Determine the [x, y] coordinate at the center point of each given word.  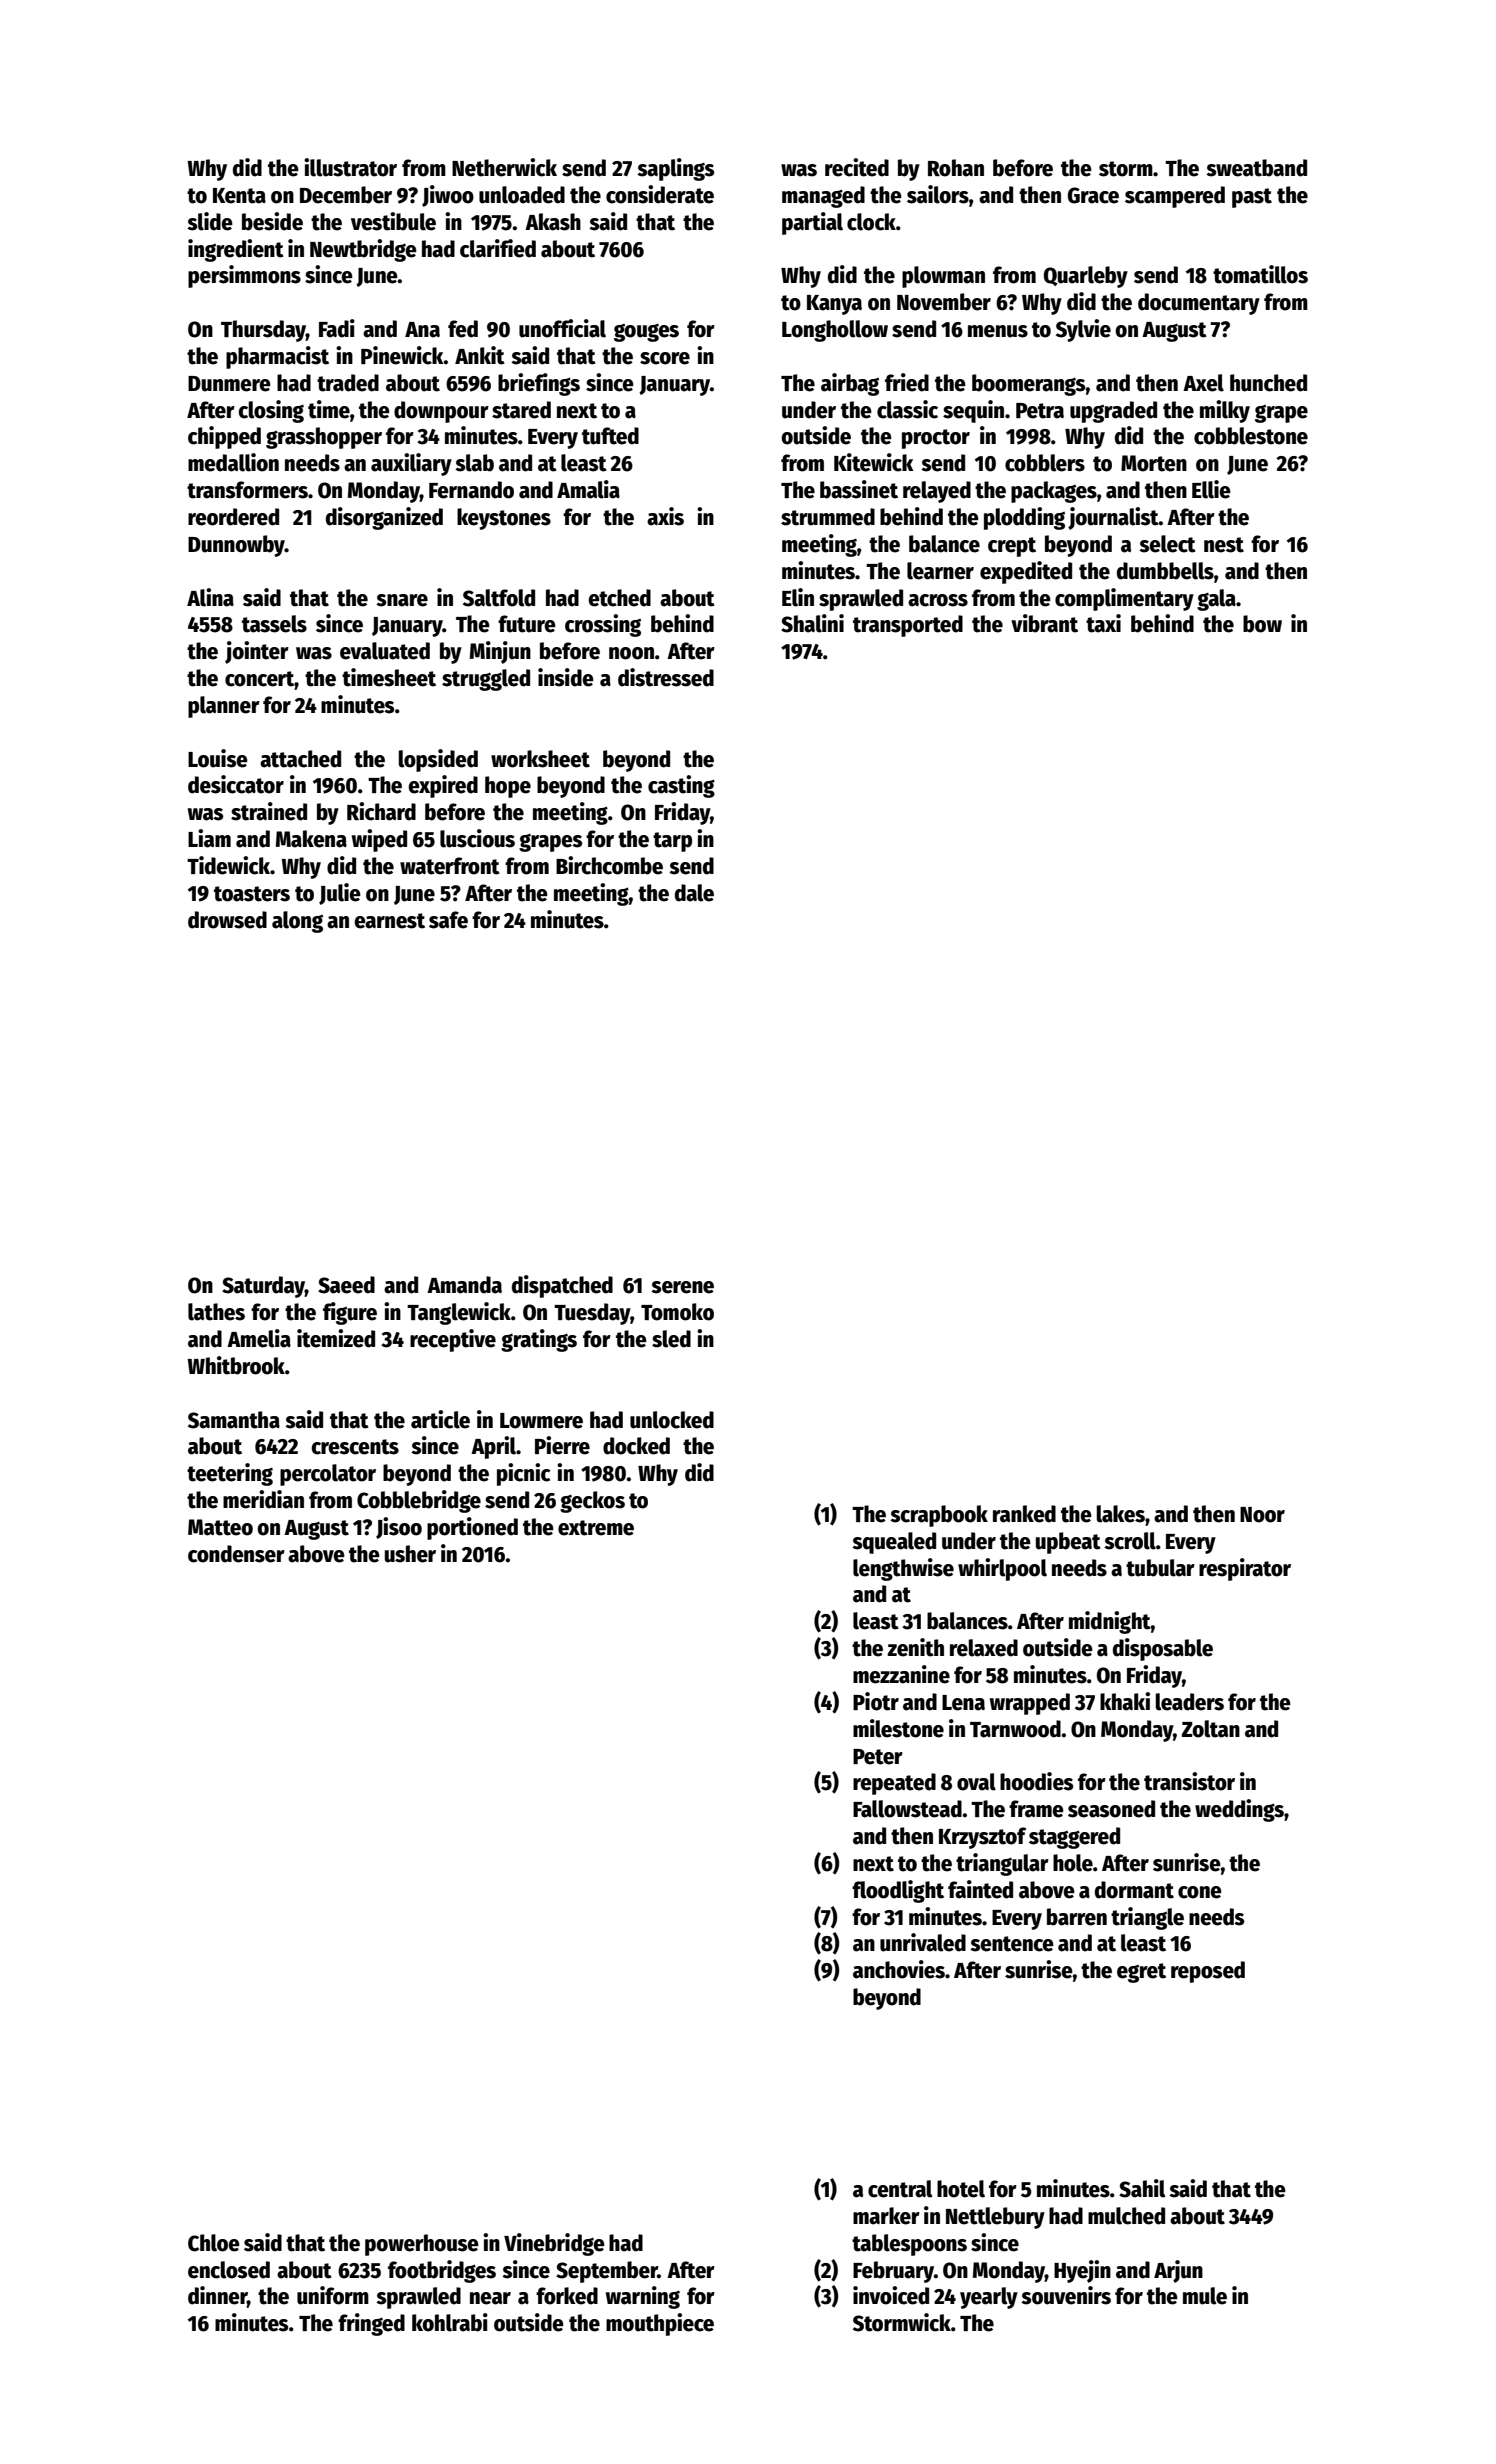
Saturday [263, 1287]
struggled [486, 680]
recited [857, 167]
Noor [1262, 1515]
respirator [1245, 1569]
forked [567, 2296]
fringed [371, 2324]
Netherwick [504, 167]
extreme [596, 1528]
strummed [828, 517]
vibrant [1044, 623]
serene [682, 1287]
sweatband [1256, 168]
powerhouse [422, 2245]
